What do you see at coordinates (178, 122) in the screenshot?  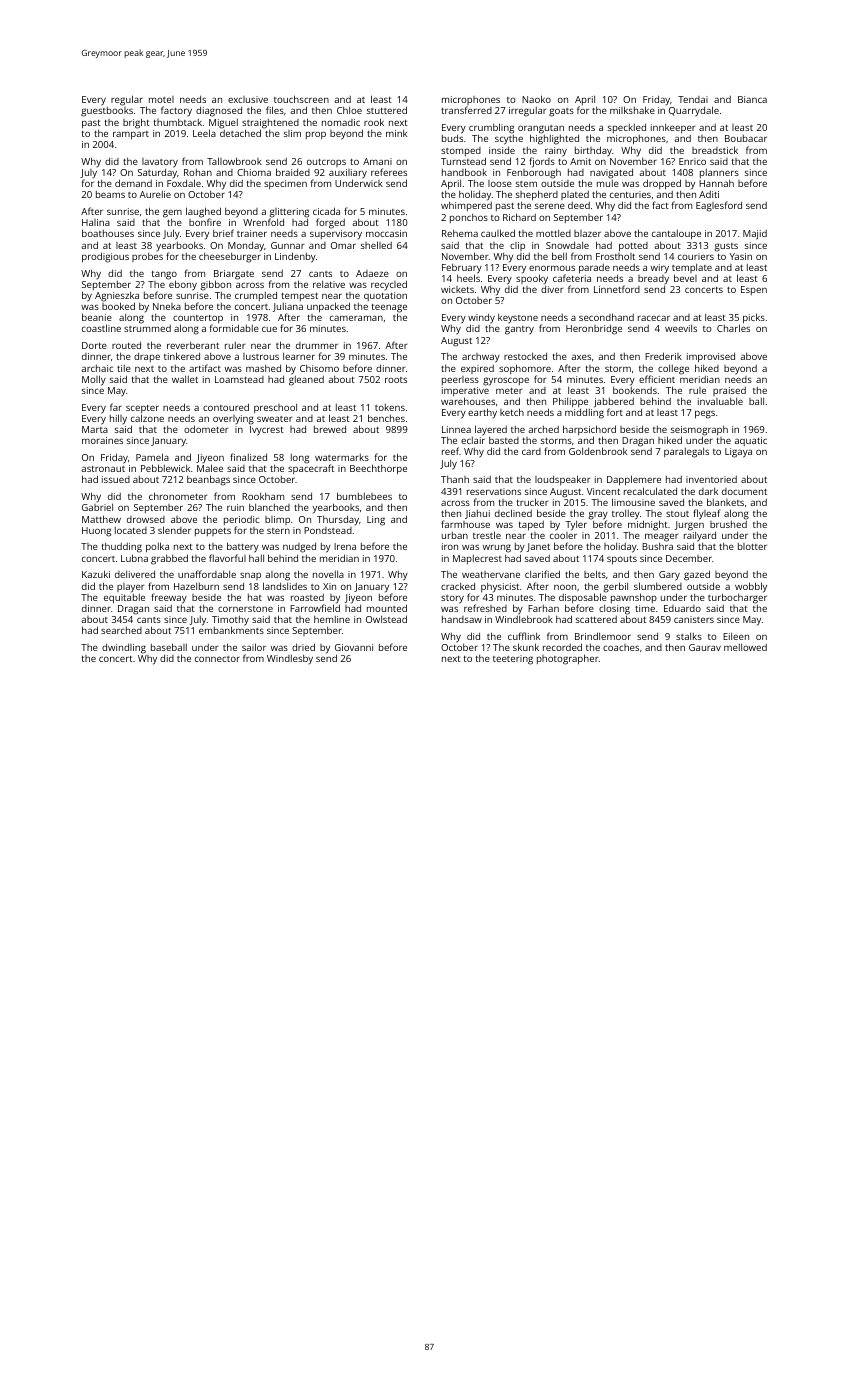 I see `thumbtack` at bounding box center [178, 122].
